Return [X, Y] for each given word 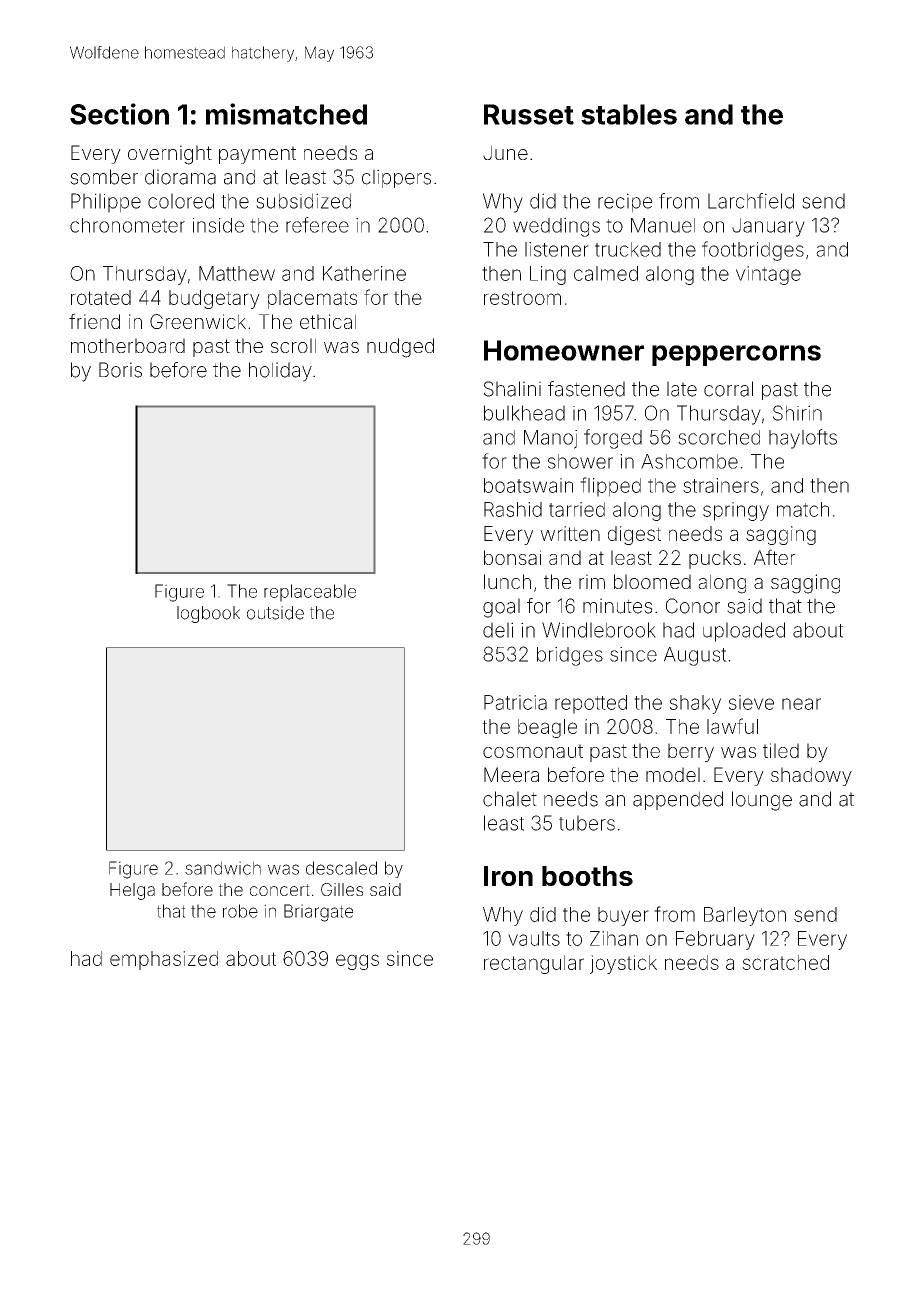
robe [240, 911]
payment [257, 155]
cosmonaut [533, 751]
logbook [208, 614]
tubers [587, 823]
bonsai [512, 557]
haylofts [803, 439]
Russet [529, 114]
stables [629, 114]
